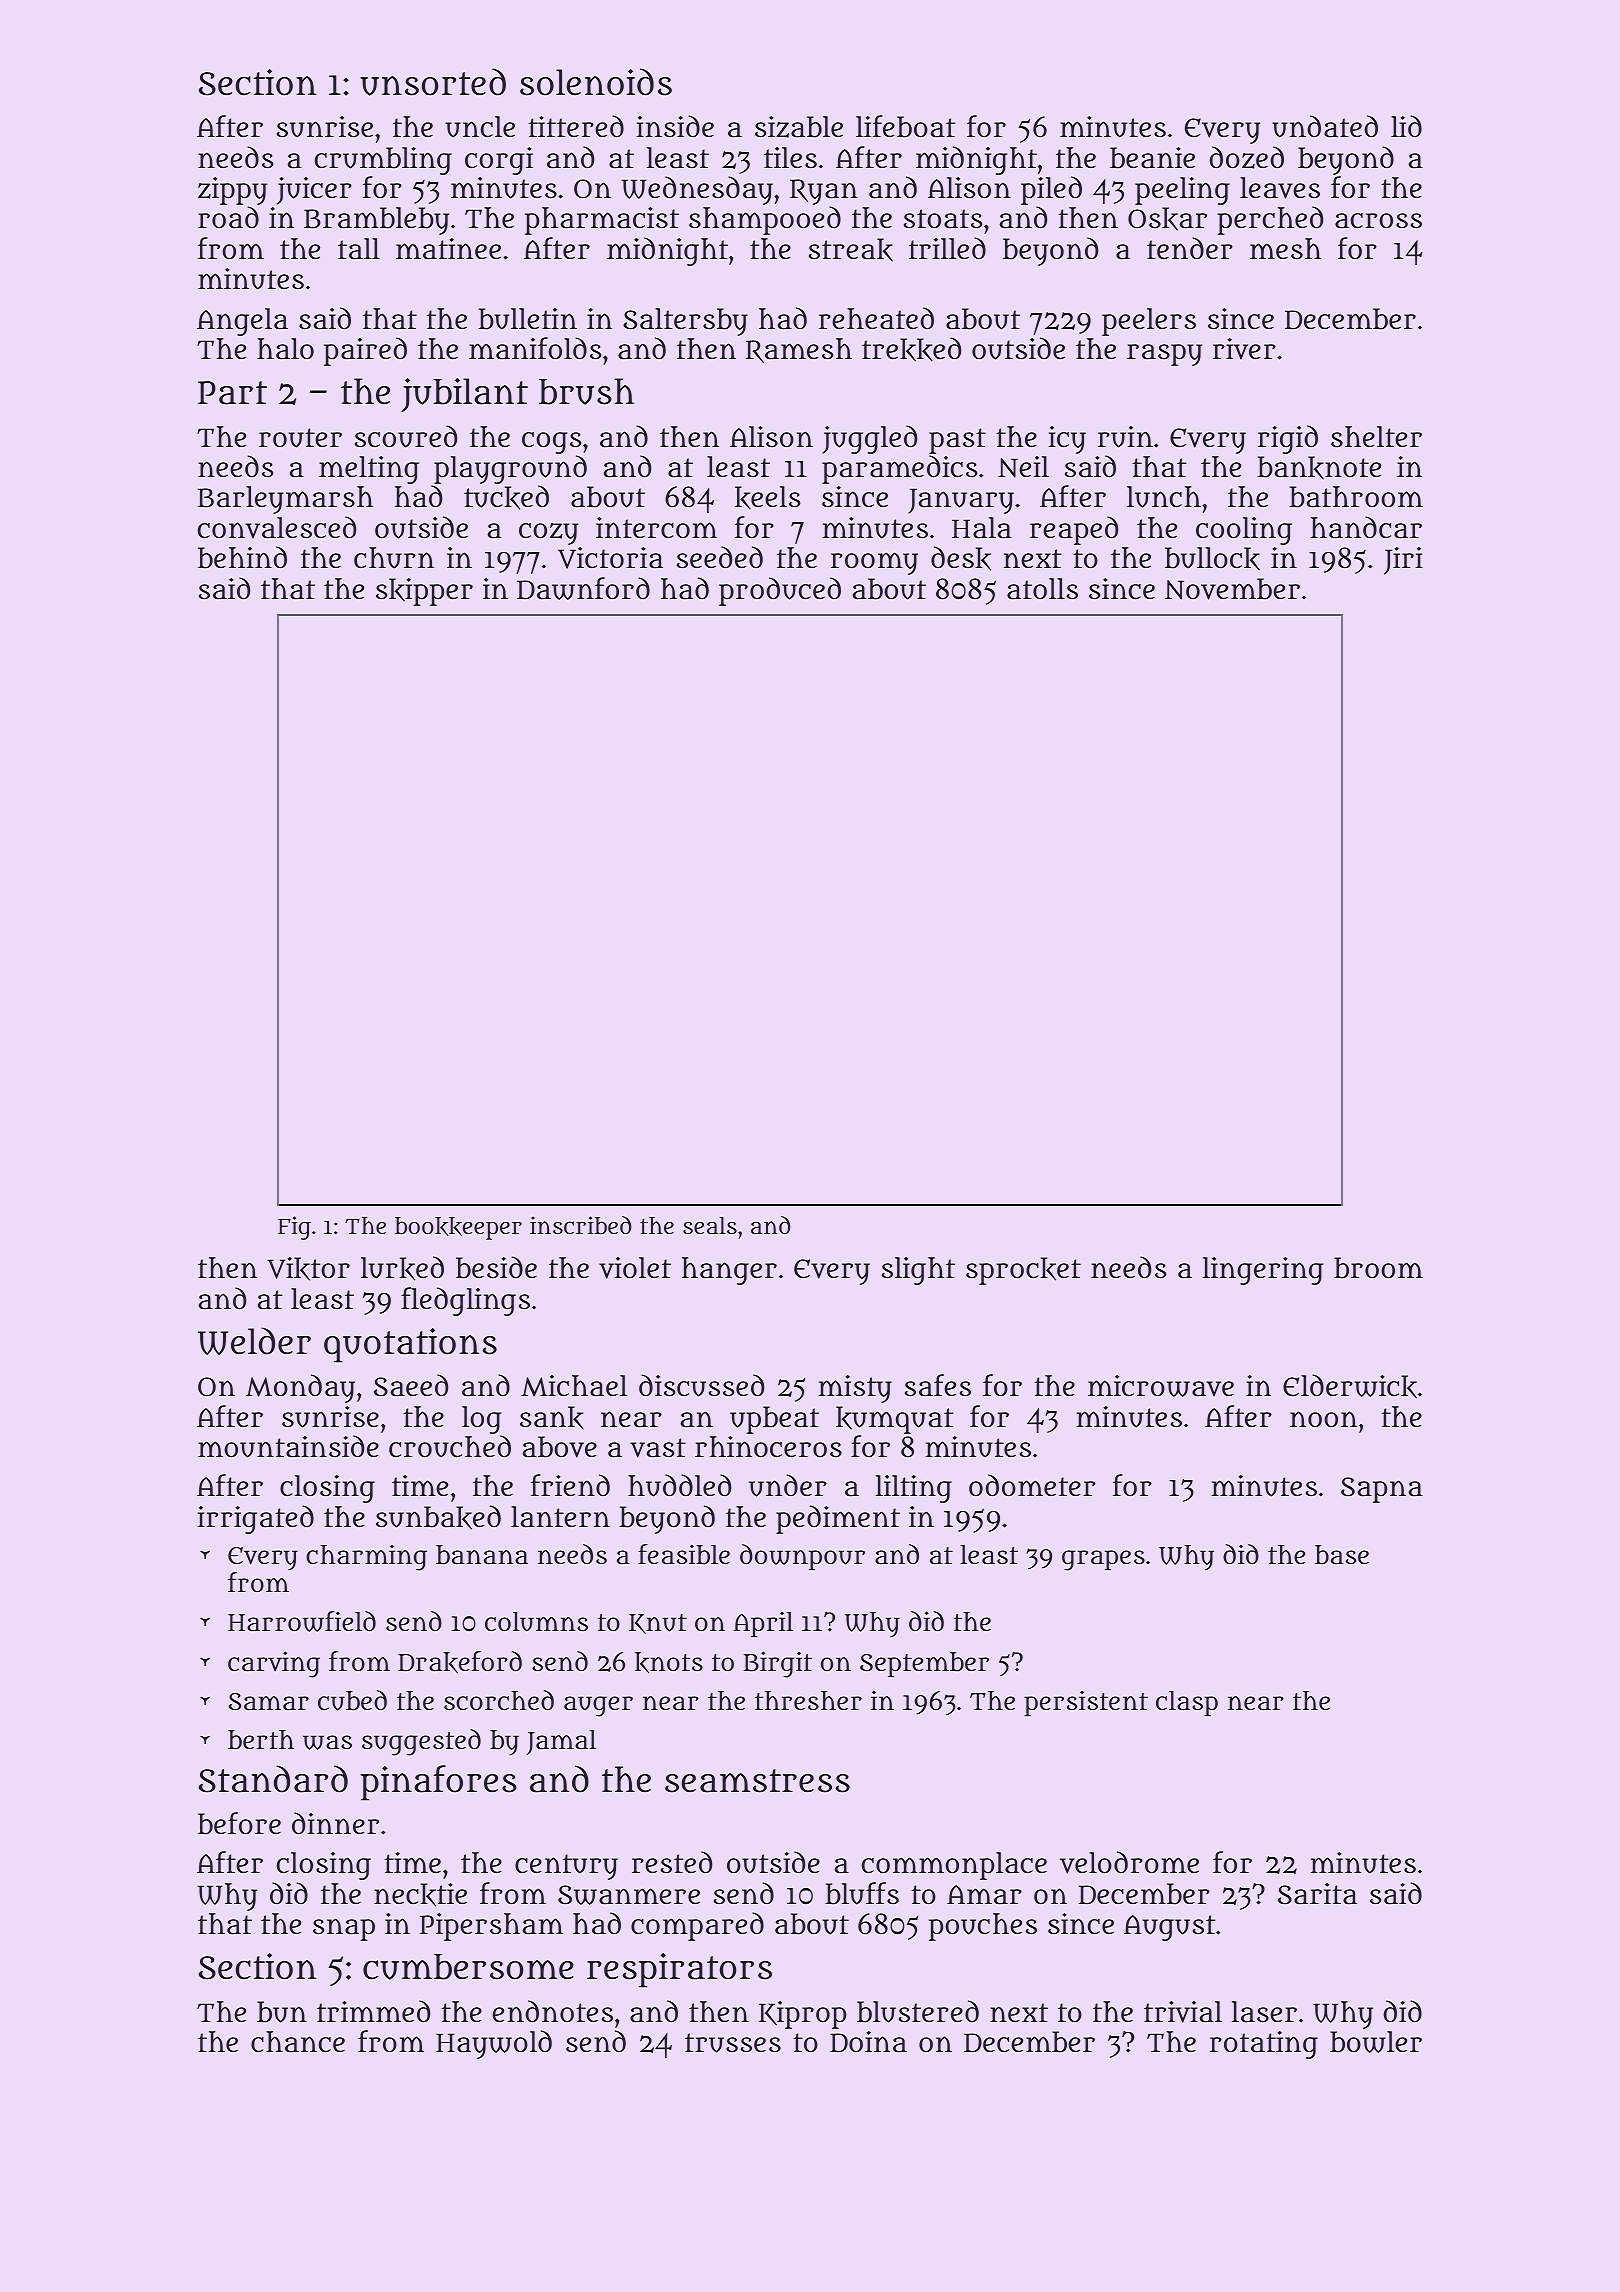 The image size is (1620, 2292). Describe the element at coordinates (242, 557) in the image. I see `behind` at that location.
